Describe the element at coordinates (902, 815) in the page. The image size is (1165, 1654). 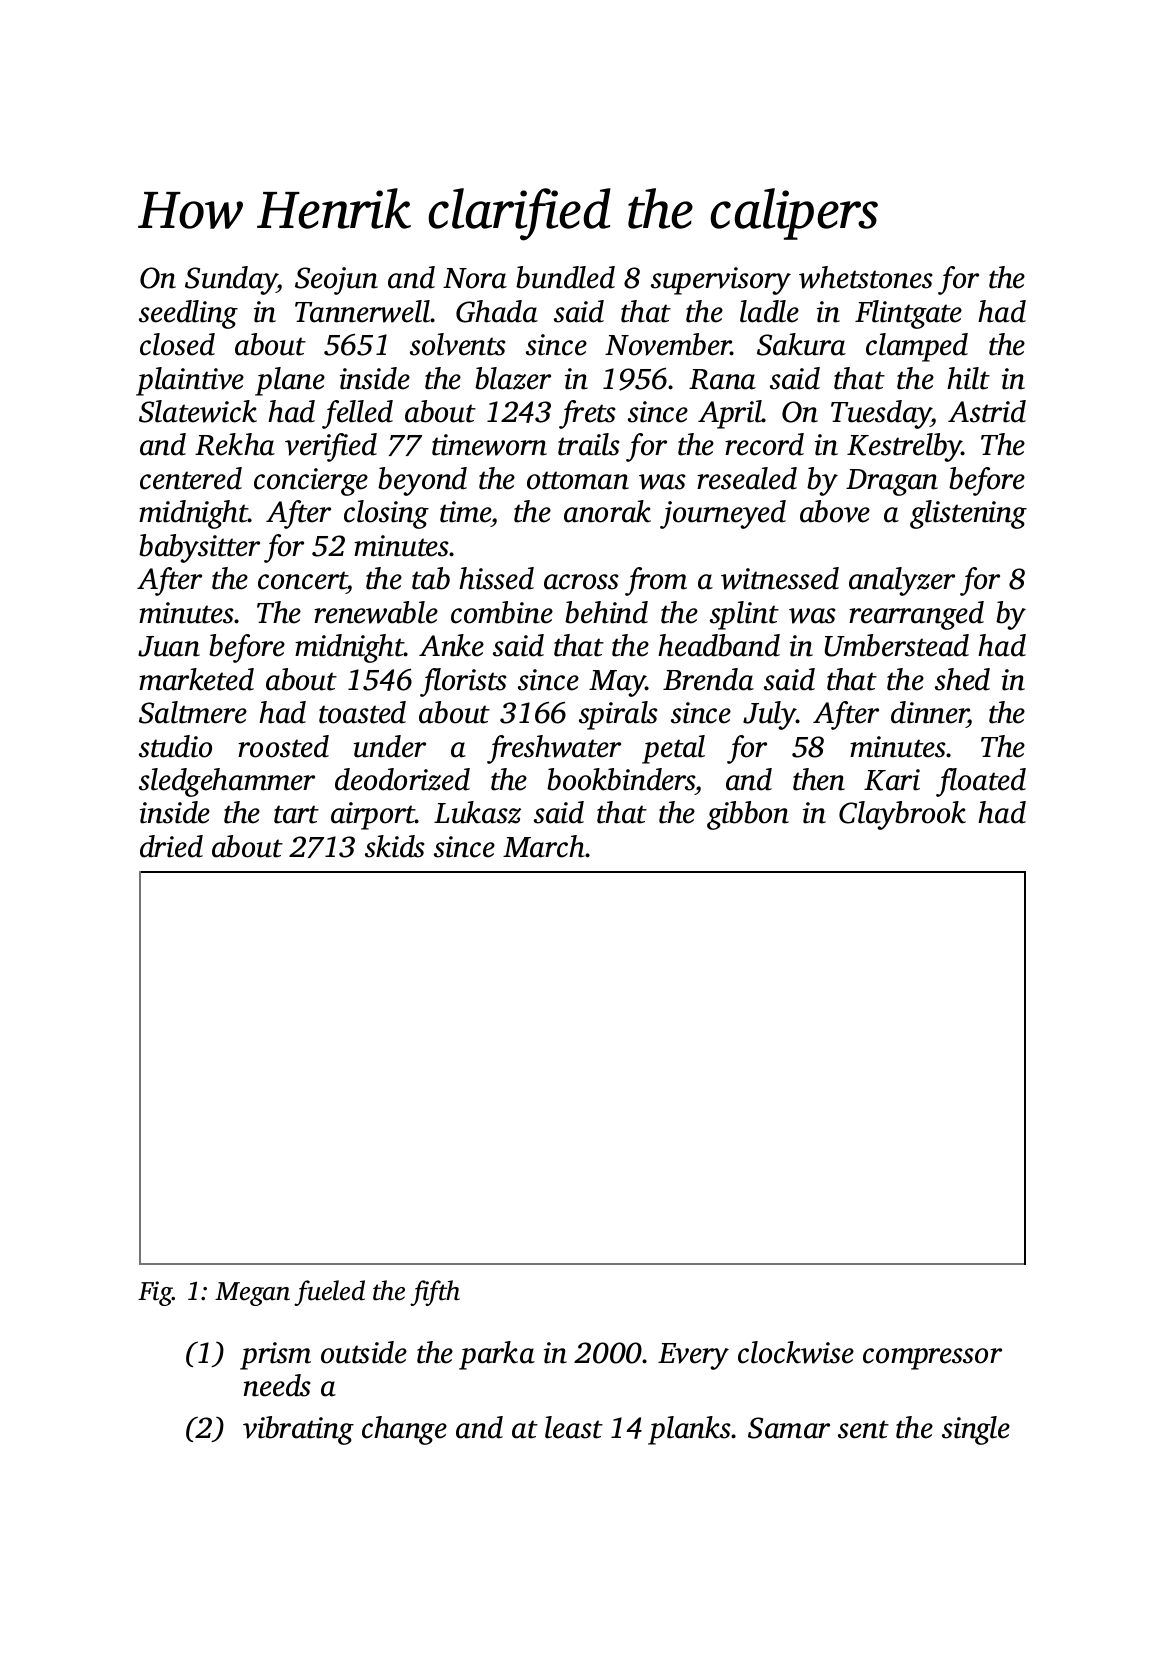
I see `Claybrook` at that location.
